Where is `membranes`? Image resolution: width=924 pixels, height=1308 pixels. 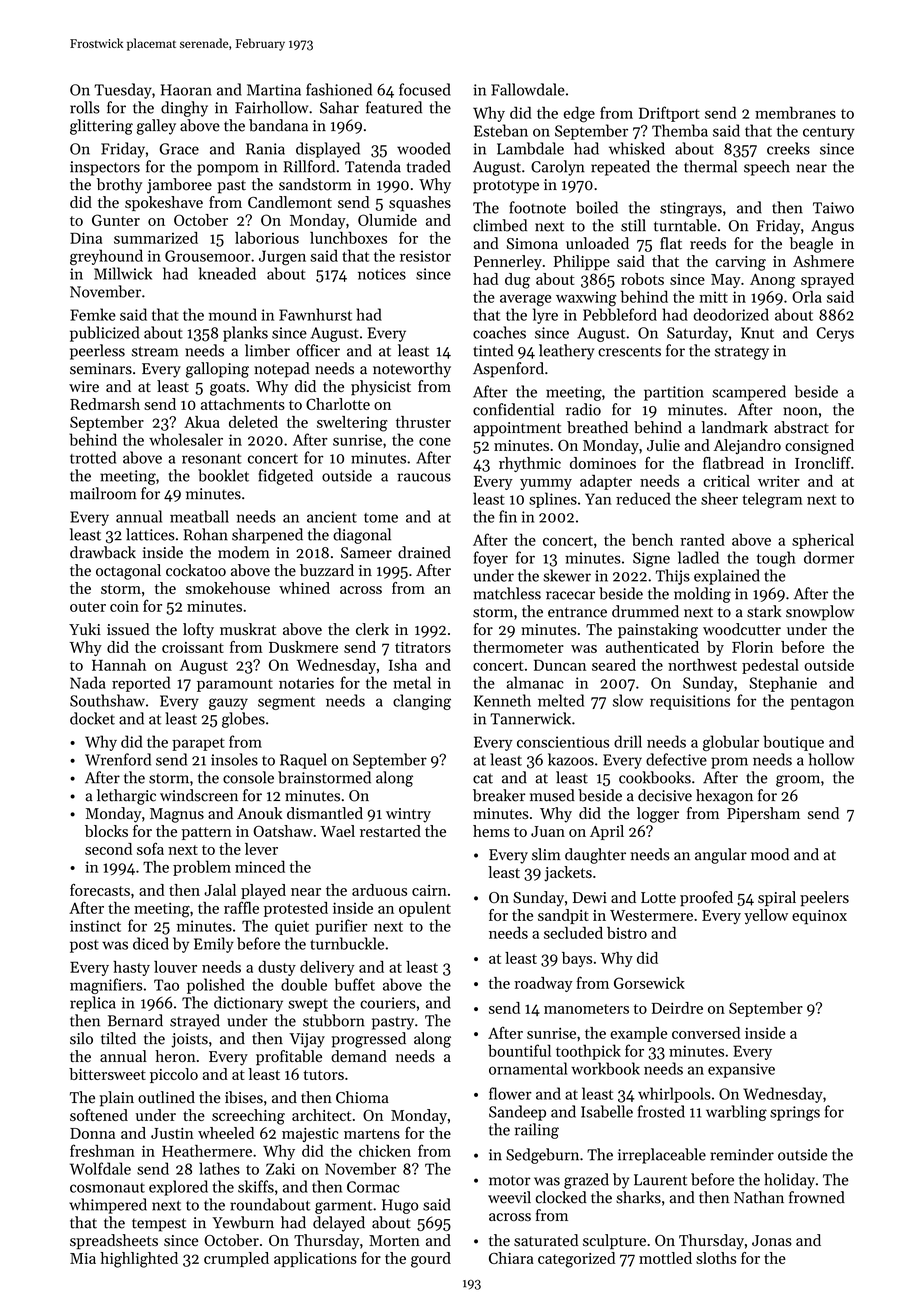
membranes is located at coordinates (795, 112).
